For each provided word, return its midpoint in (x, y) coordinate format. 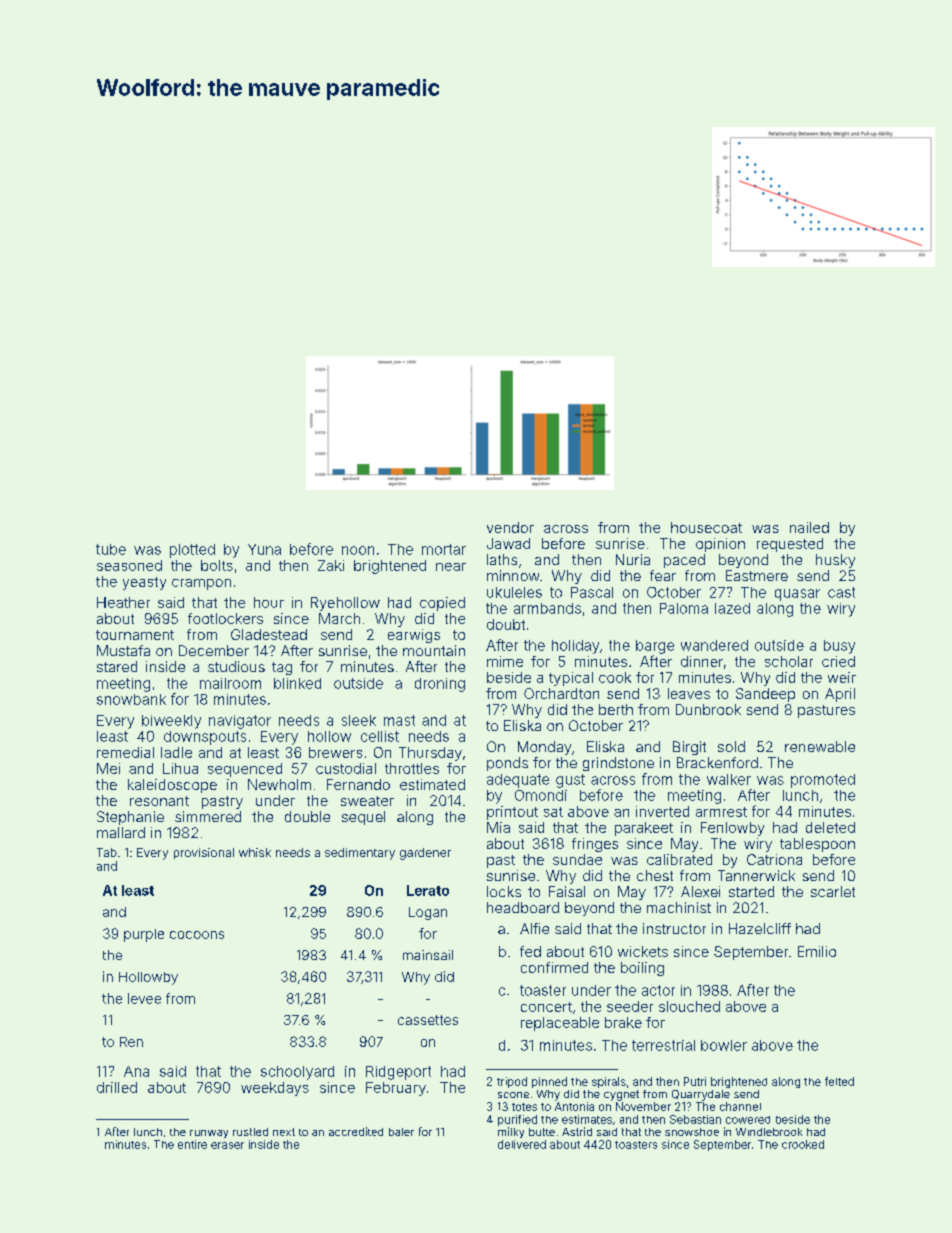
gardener (425, 854)
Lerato (428, 890)
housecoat (706, 527)
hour (269, 602)
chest (655, 875)
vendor (510, 527)
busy (839, 647)
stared (117, 666)
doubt (506, 624)
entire (192, 1144)
